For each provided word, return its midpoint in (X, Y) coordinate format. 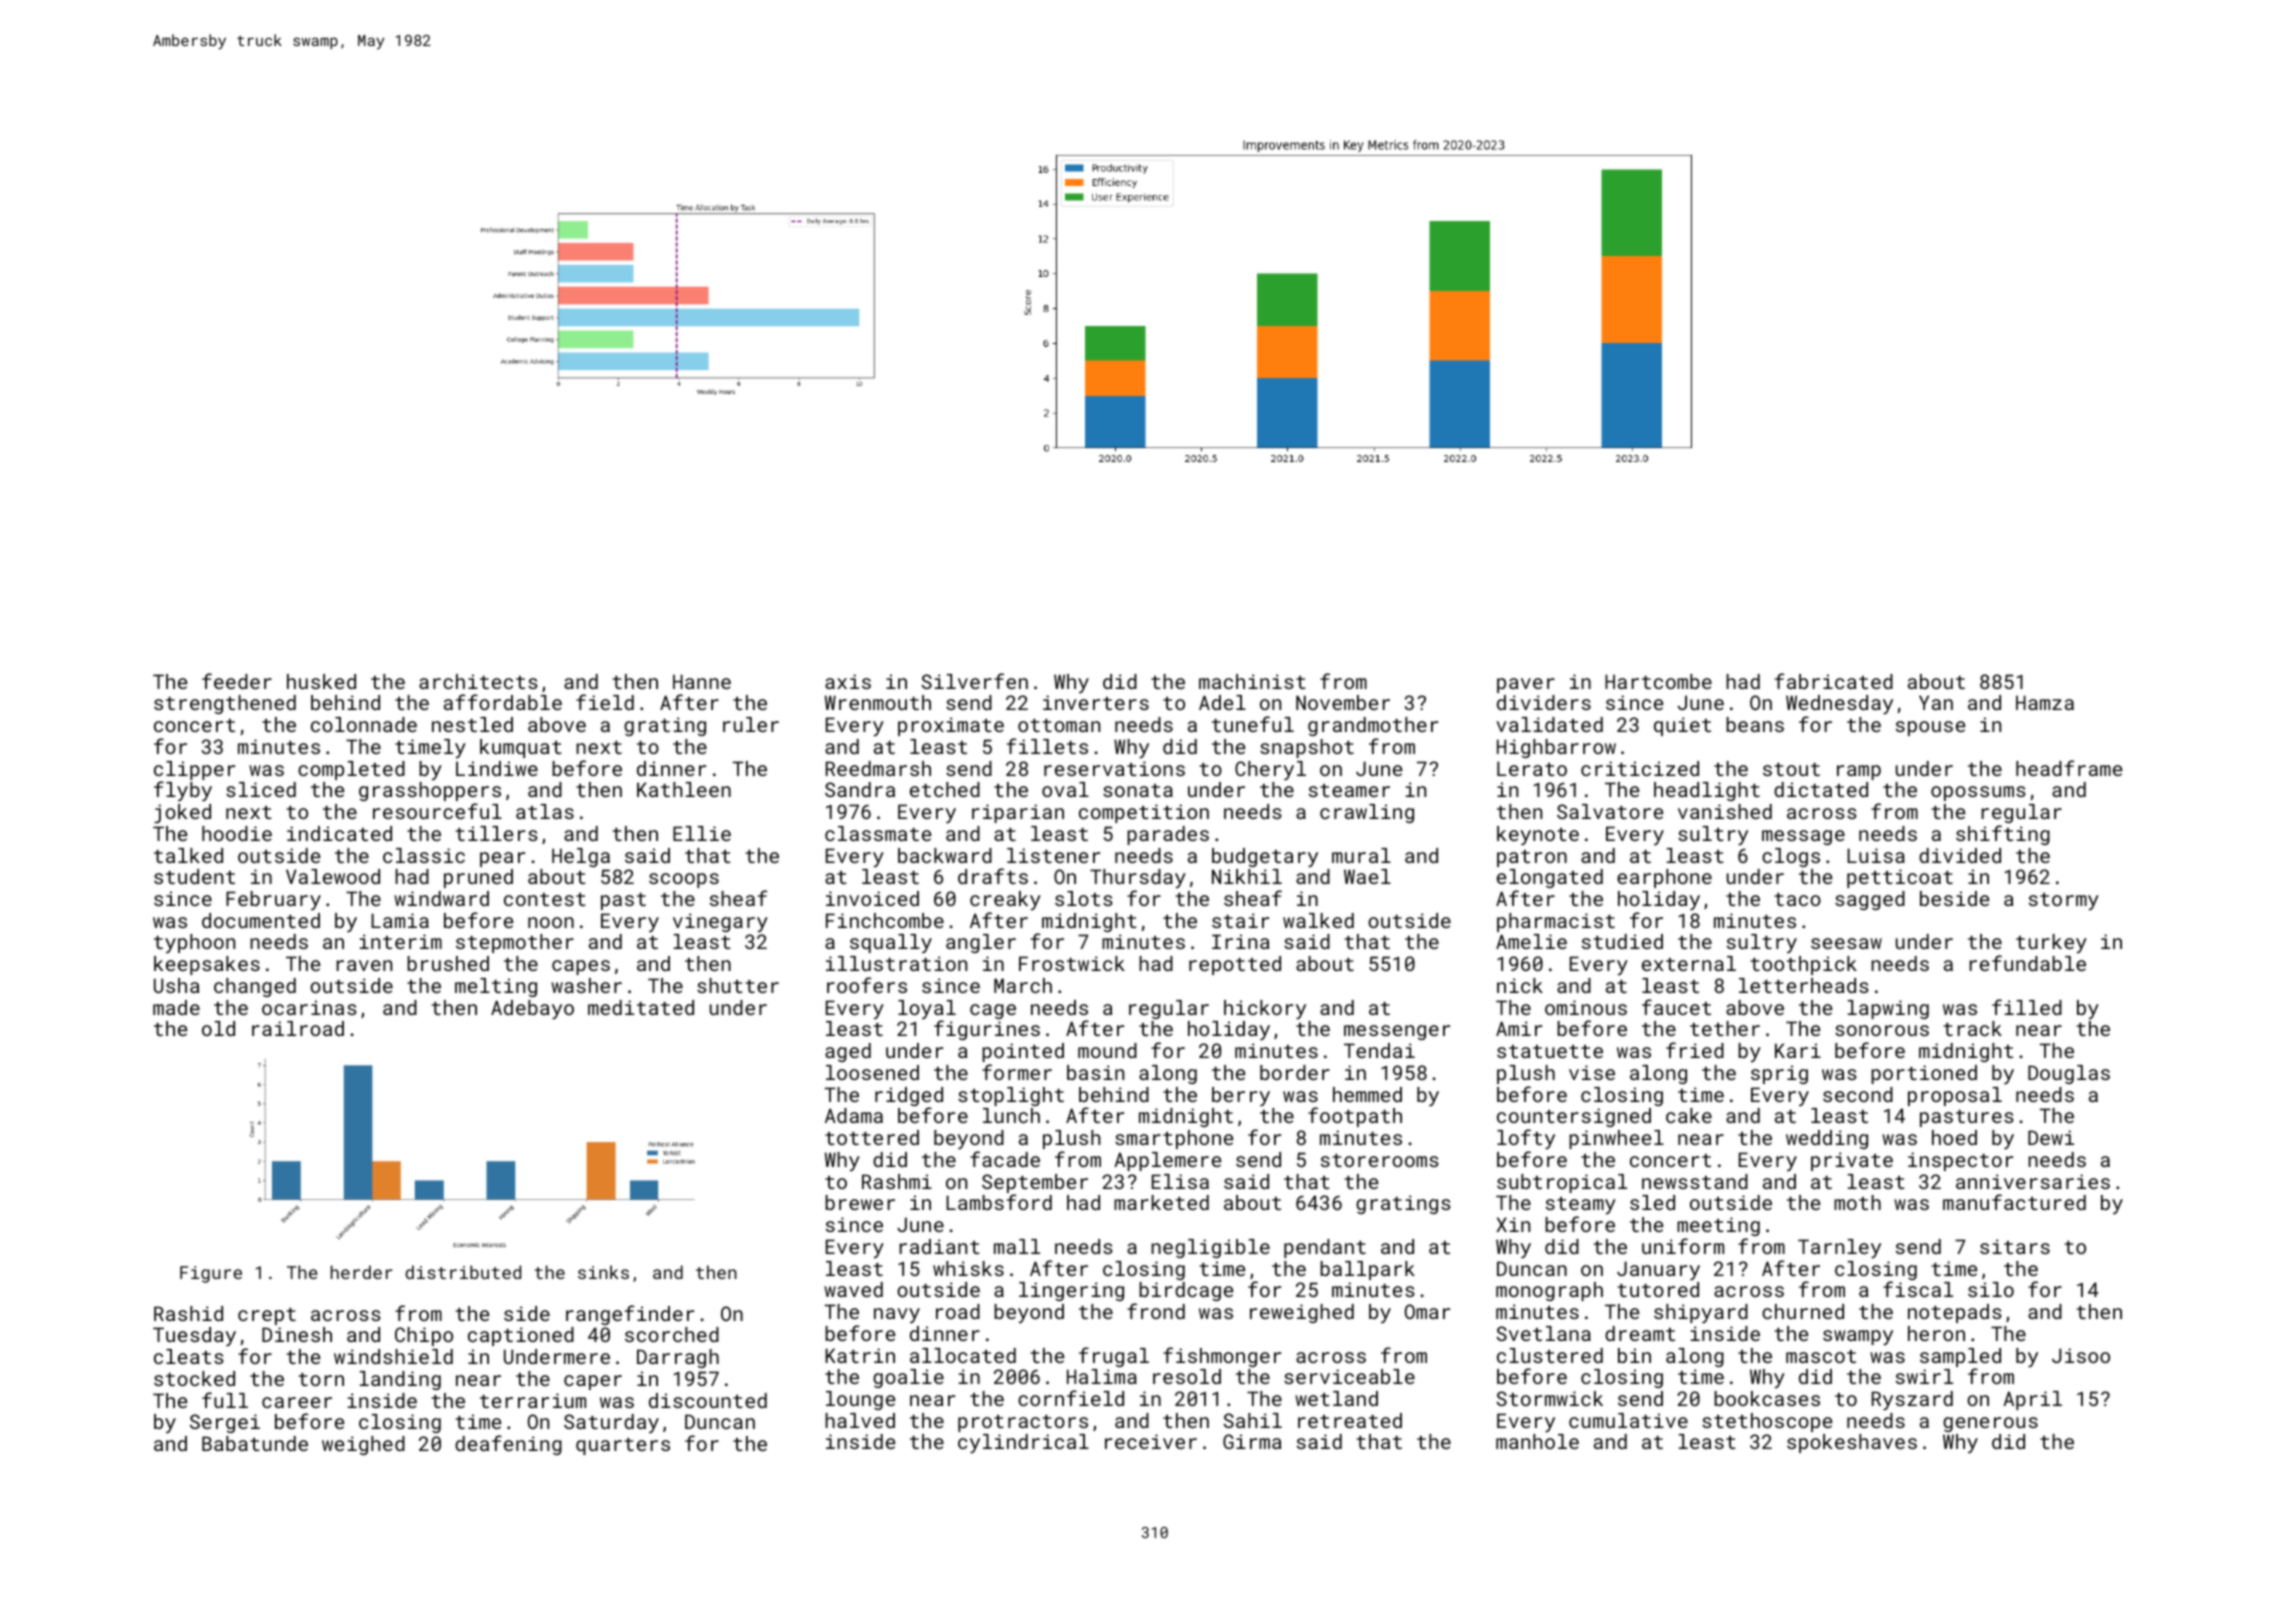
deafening (508, 1445)
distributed (463, 1272)
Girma (1252, 1441)
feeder (237, 681)
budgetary (1265, 858)
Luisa (1876, 855)
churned (1803, 1311)
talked (188, 855)
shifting (2003, 835)
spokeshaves (1852, 1443)
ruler (751, 724)
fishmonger (1222, 1357)
